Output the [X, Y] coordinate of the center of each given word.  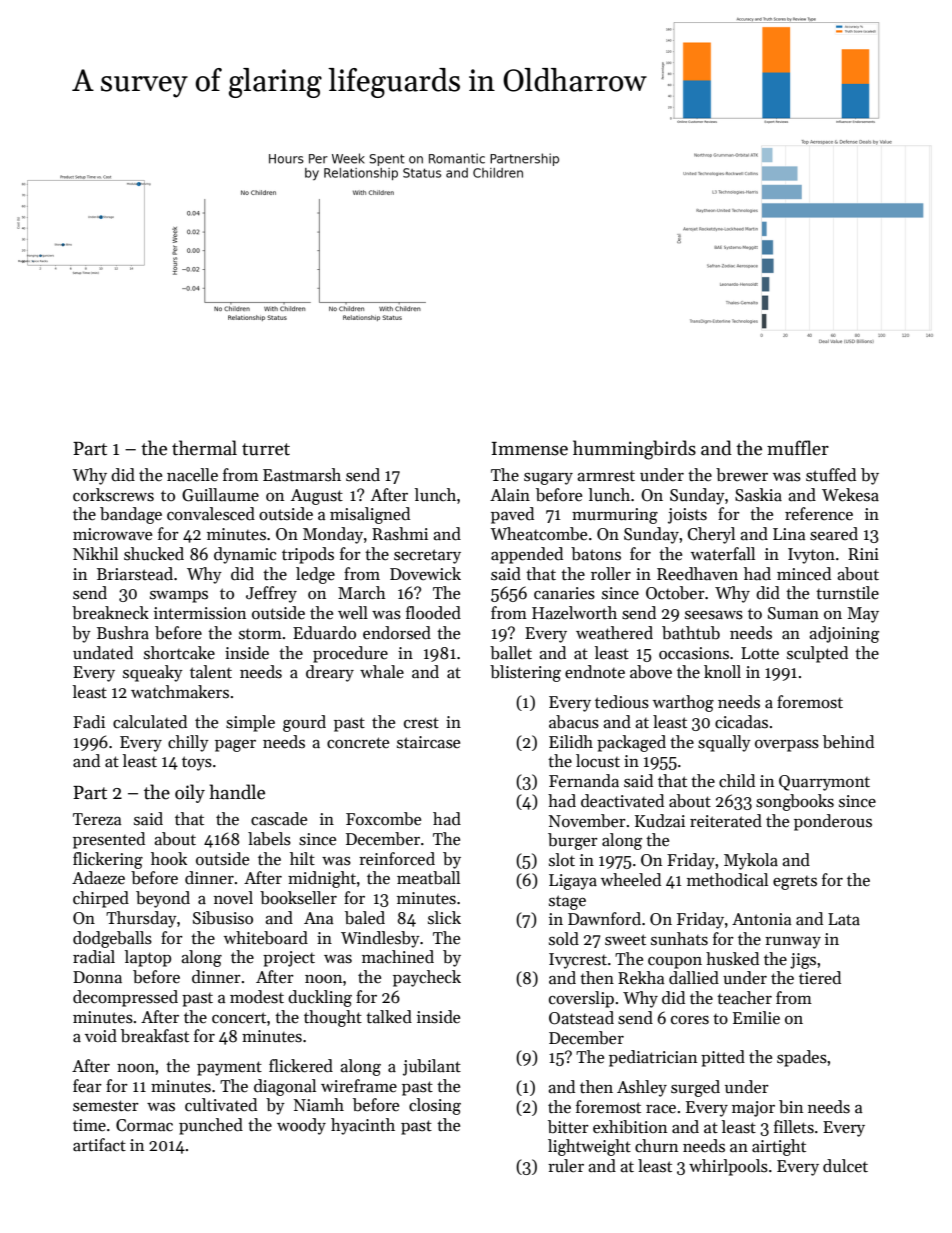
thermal [204, 448]
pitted [723, 1058]
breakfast [155, 1036]
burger [573, 841]
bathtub [691, 633]
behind [848, 742]
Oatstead [581, 1018]
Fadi [89, 721]
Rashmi [400, 534]
